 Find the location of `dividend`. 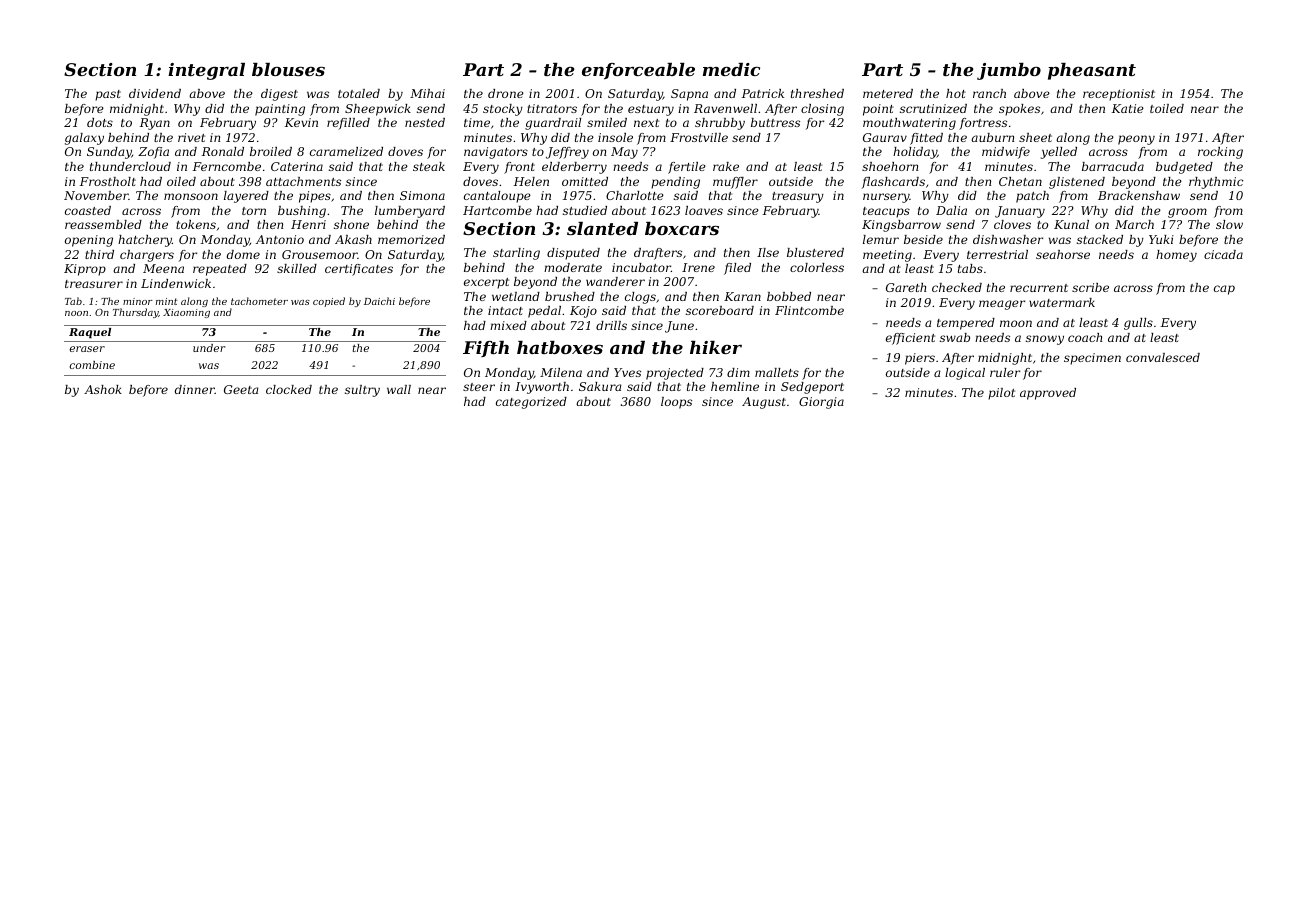

dividend is located at coordinates (155, 93).
